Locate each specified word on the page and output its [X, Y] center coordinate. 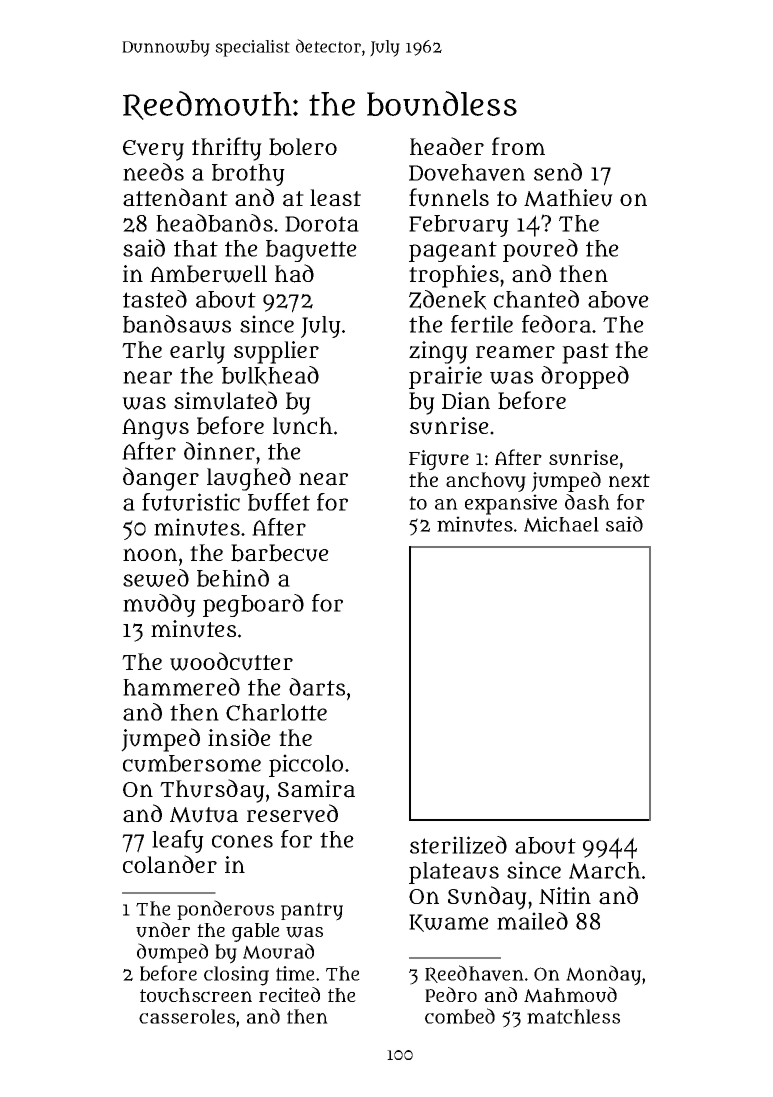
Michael [561, 524]
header [447, 146]
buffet [279, 502]
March [605, 870]
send [558, 172]
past [585, 353]
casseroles [187, 1016]
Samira [316, 789]
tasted [155, 299]
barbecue [280, 553]
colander [170, 864]
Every [153, 150]
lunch [303, 426]
